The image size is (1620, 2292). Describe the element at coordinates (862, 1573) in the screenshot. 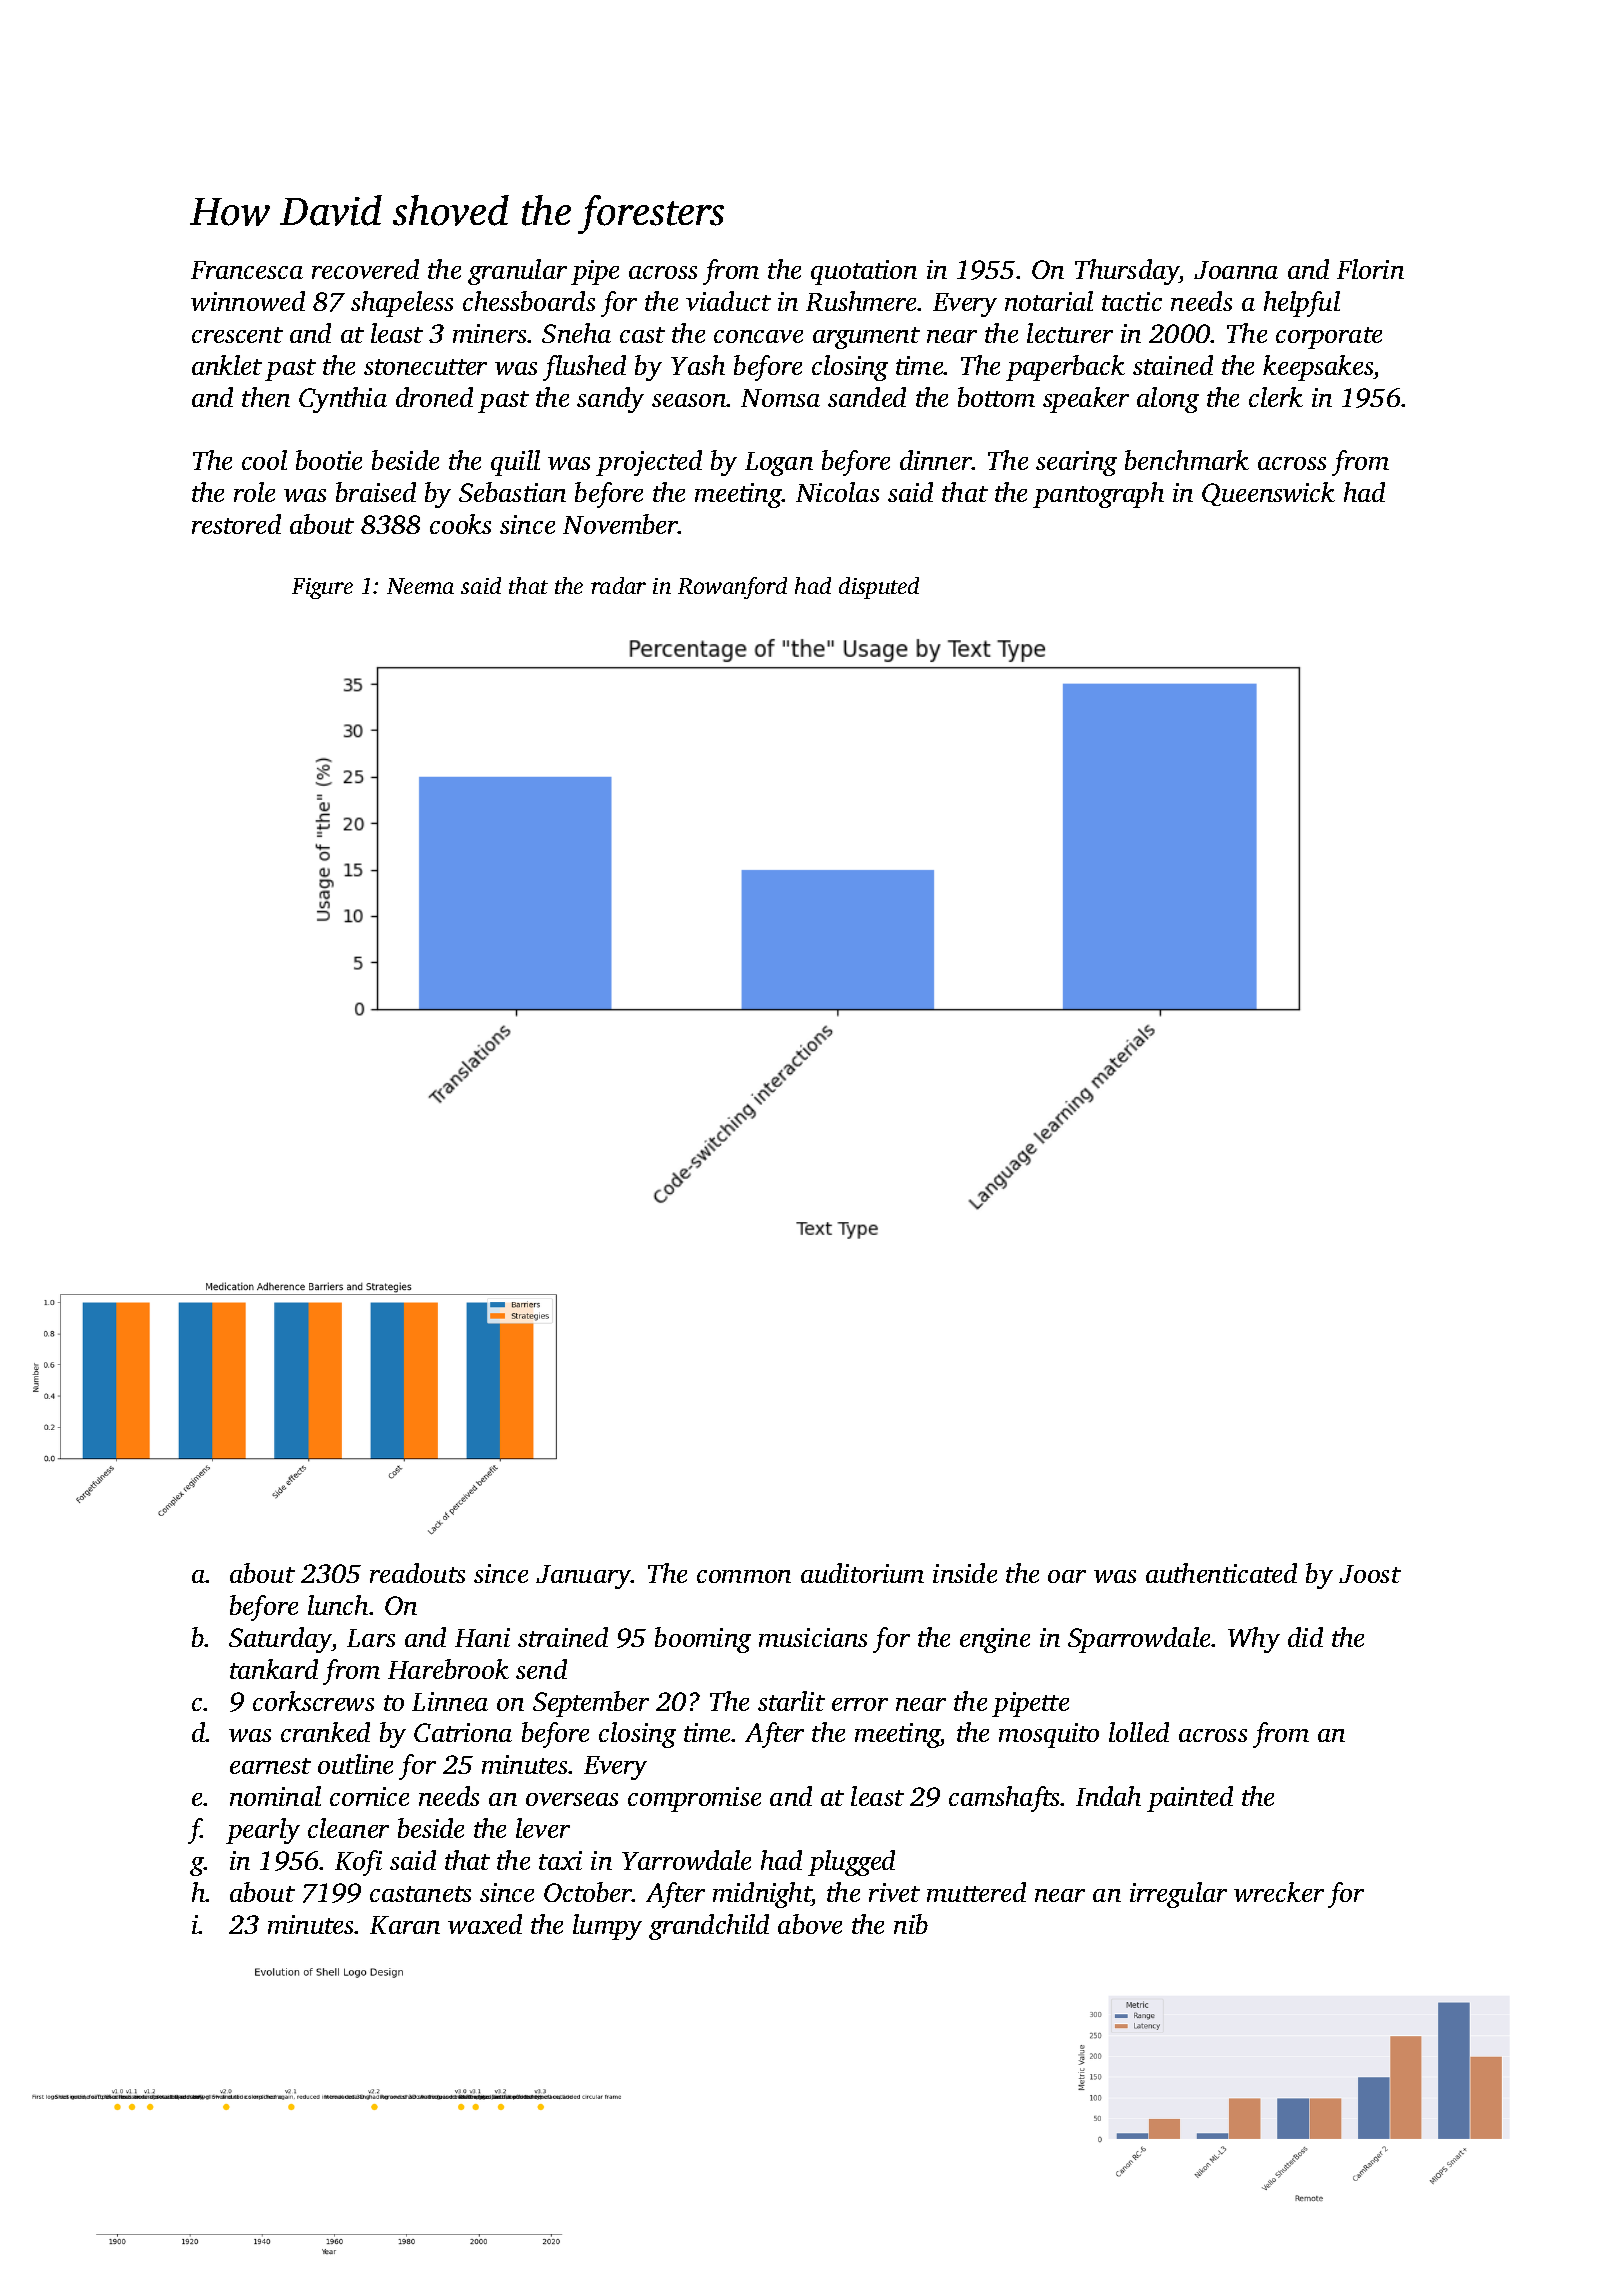

I see `auditorium` at that location.
